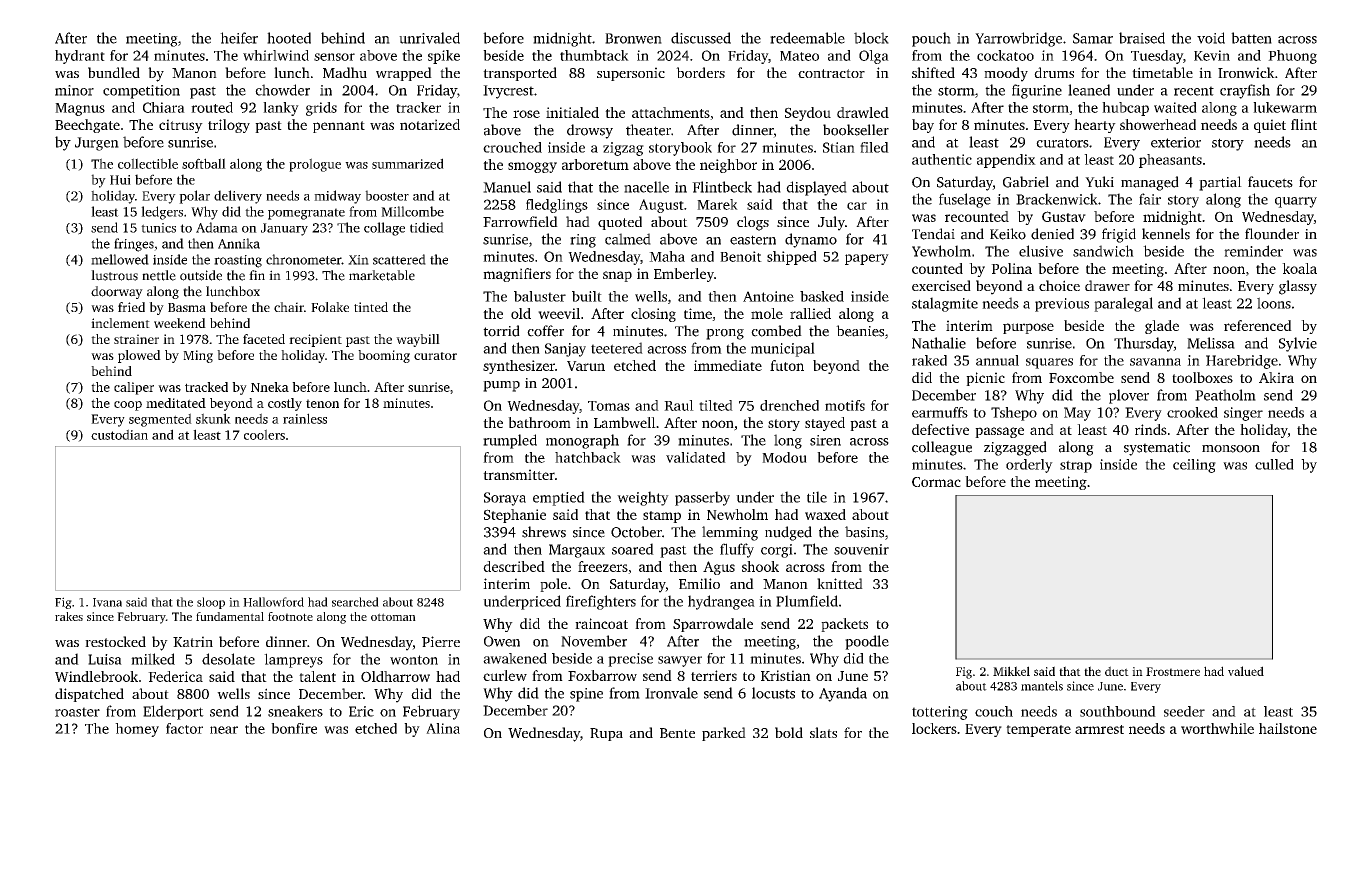 This page has width=1372, height=887. I want to click on pole, so click(553, 585).
